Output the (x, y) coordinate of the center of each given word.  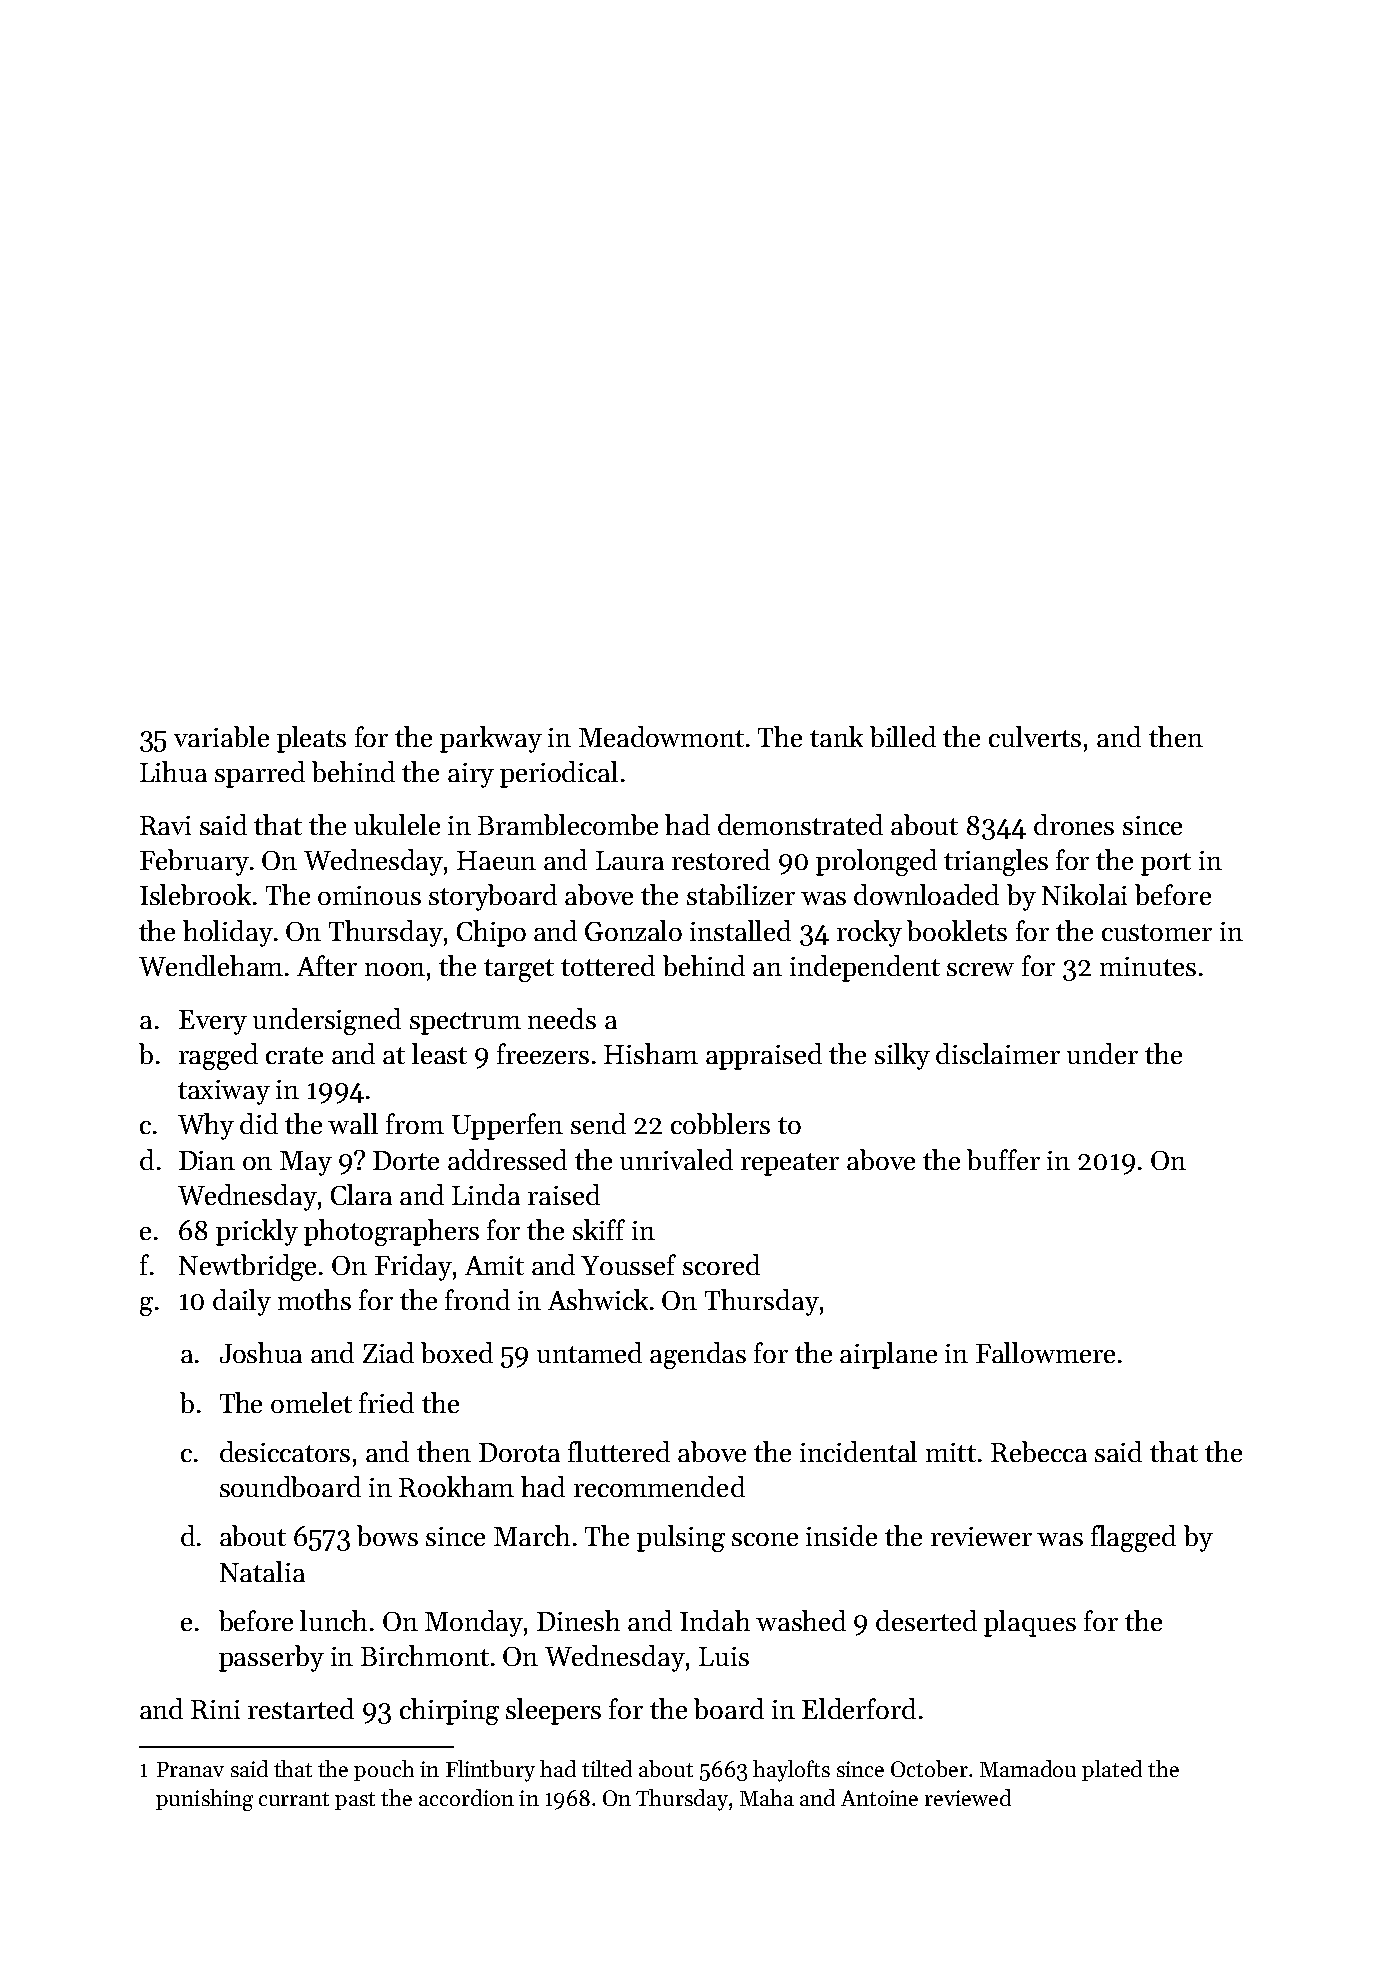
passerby (271, 1658)
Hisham (651, 1053)
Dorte (406, 1160)
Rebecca (1039, 1451)
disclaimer (998, 1053)
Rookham (456, 1486)
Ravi (165, 825)
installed (740, 930)
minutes (1148, 966)
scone (765, 1539)
